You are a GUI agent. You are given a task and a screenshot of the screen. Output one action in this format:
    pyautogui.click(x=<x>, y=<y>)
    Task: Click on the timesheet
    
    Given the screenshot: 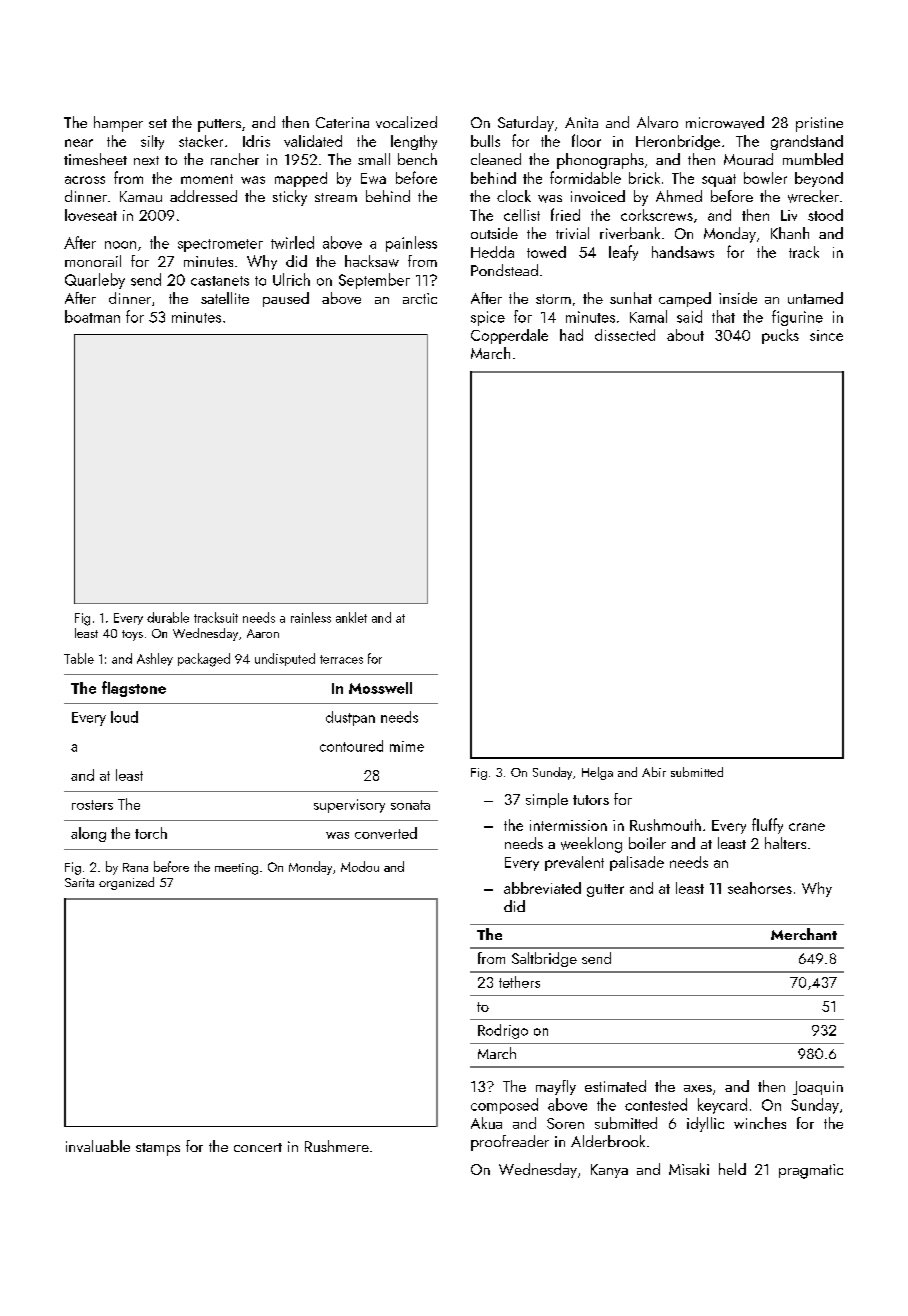 What is the action you would take?
    pyautogui.click(x=95, y=159)
